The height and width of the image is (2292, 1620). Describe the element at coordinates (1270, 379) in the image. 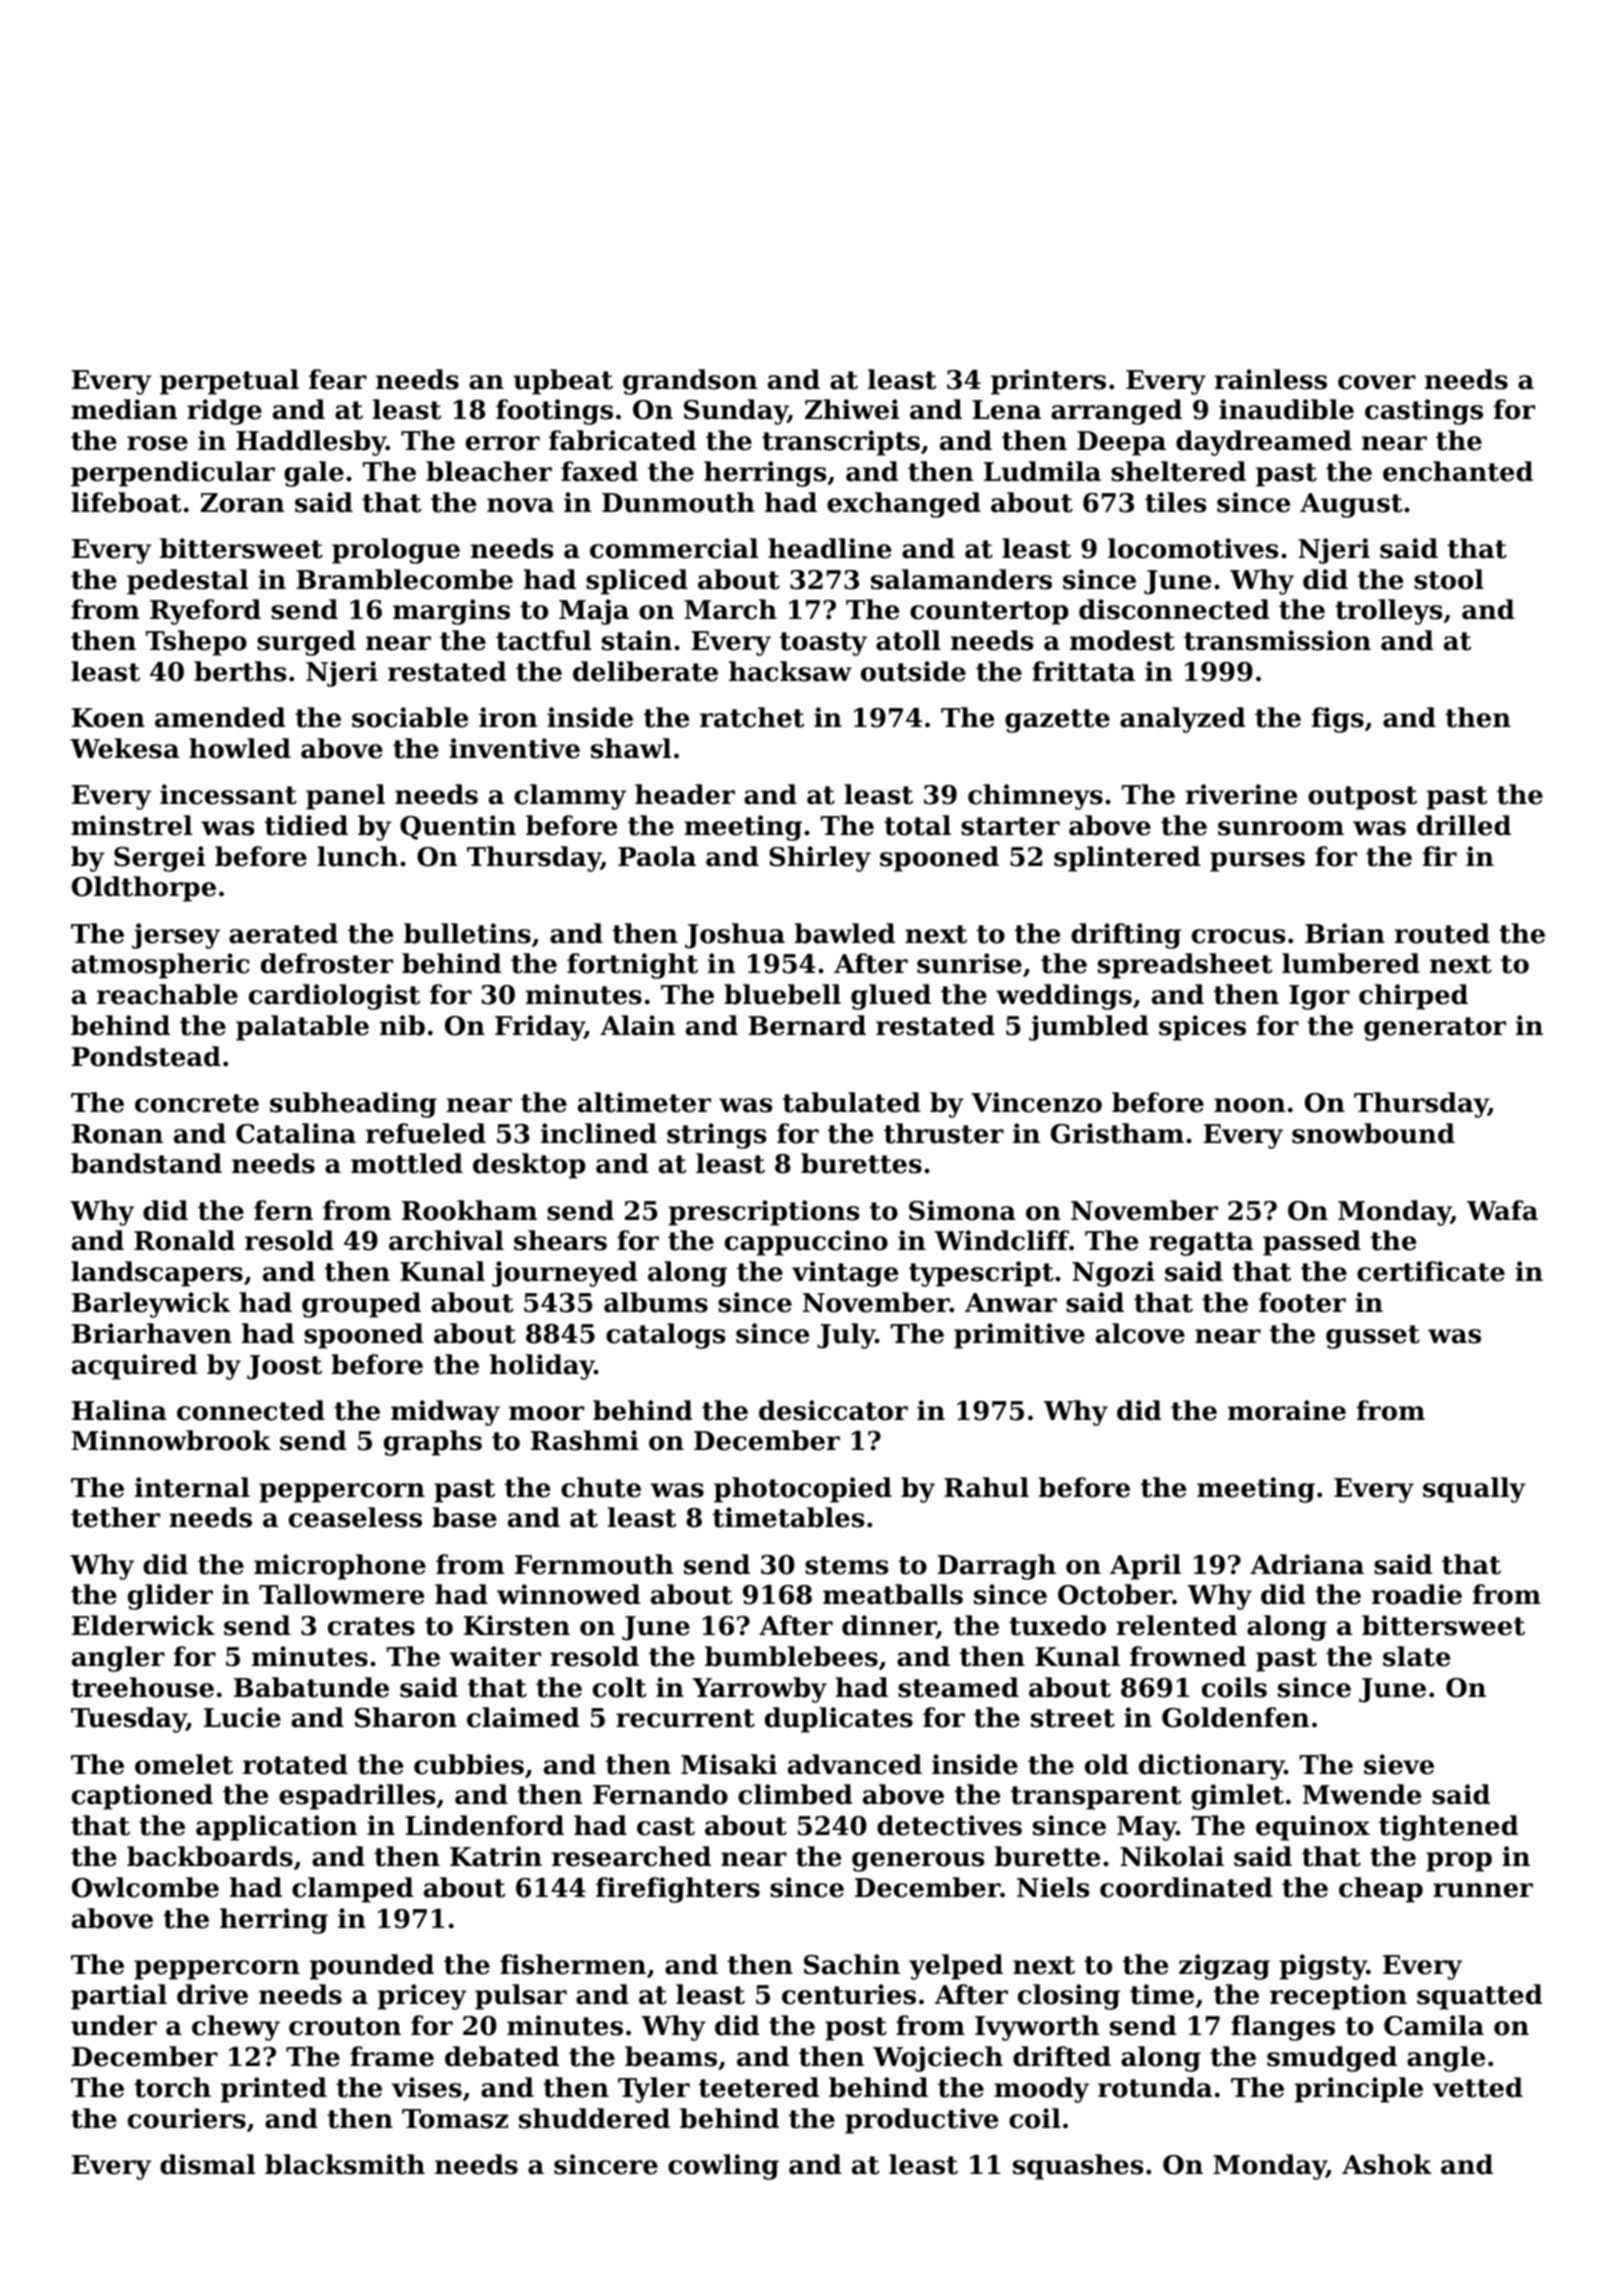

I see `rainless` at that location.
